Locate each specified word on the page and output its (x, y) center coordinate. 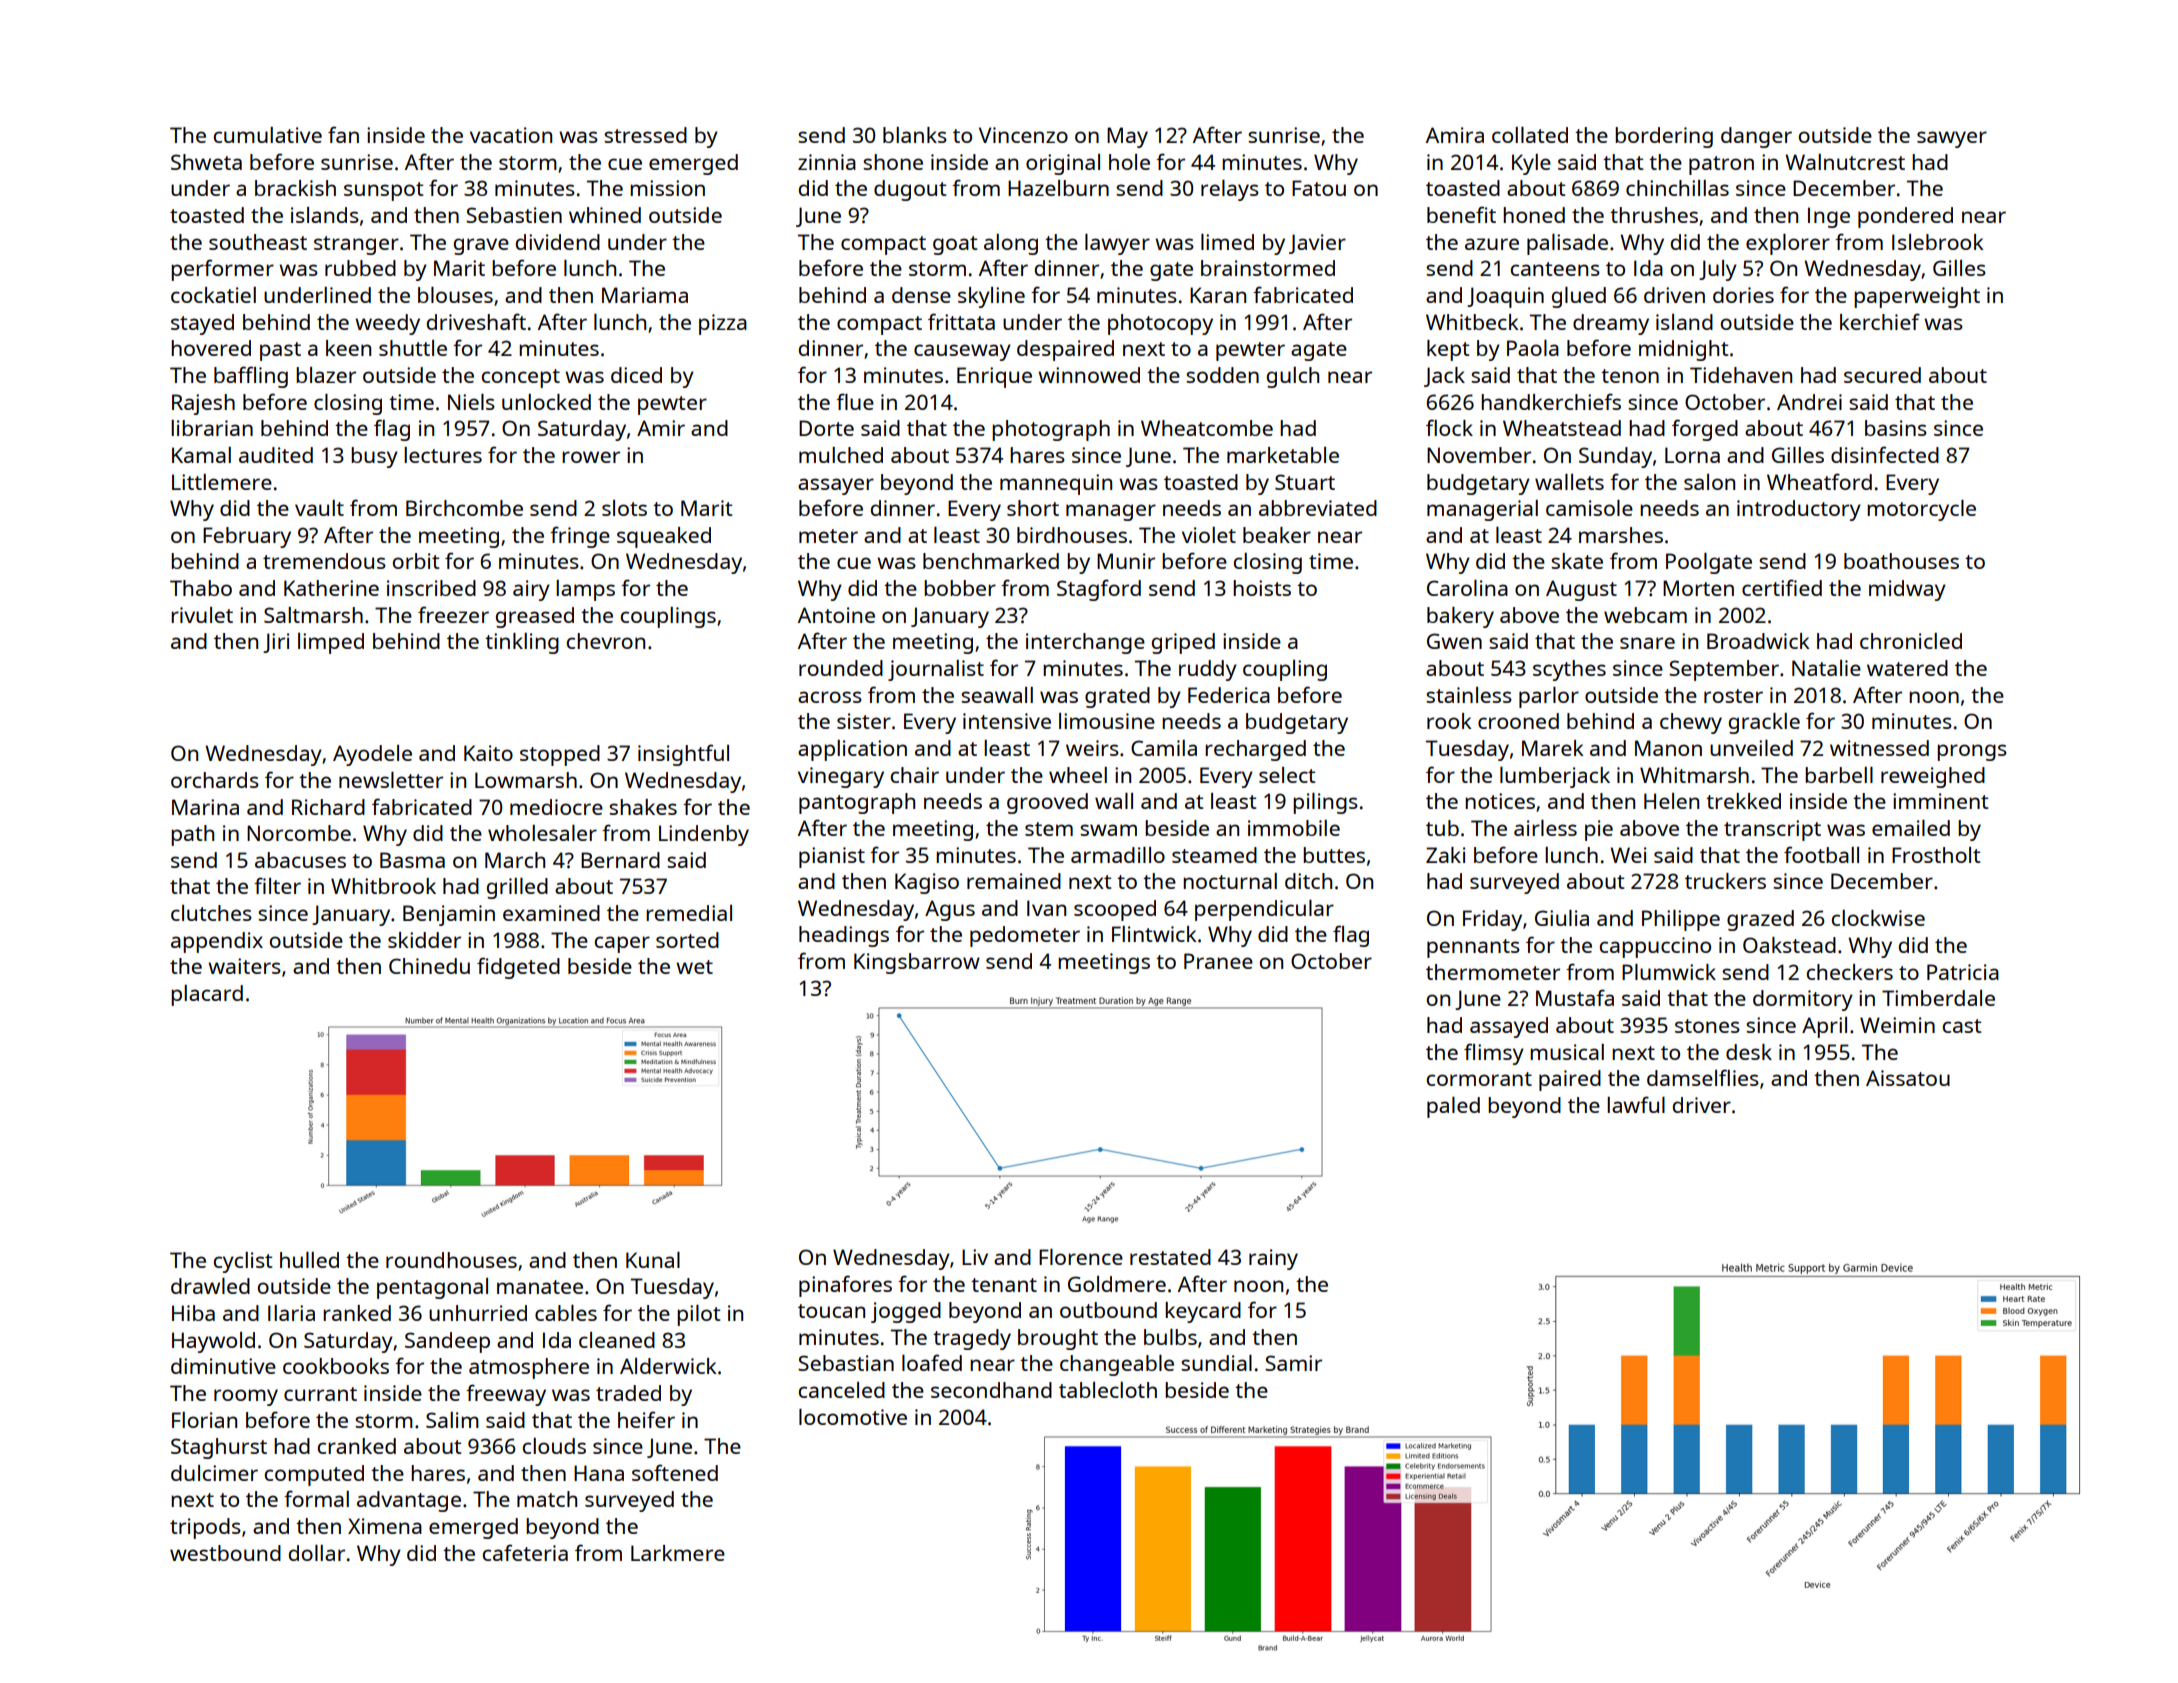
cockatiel (213, 295)
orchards (215, 780)
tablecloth (1108, 1390)
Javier (1317, 244)
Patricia (1963, 972)
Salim (452, 1420)
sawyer (1952, 139)
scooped (1115, 910)
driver (1702, 1105)
